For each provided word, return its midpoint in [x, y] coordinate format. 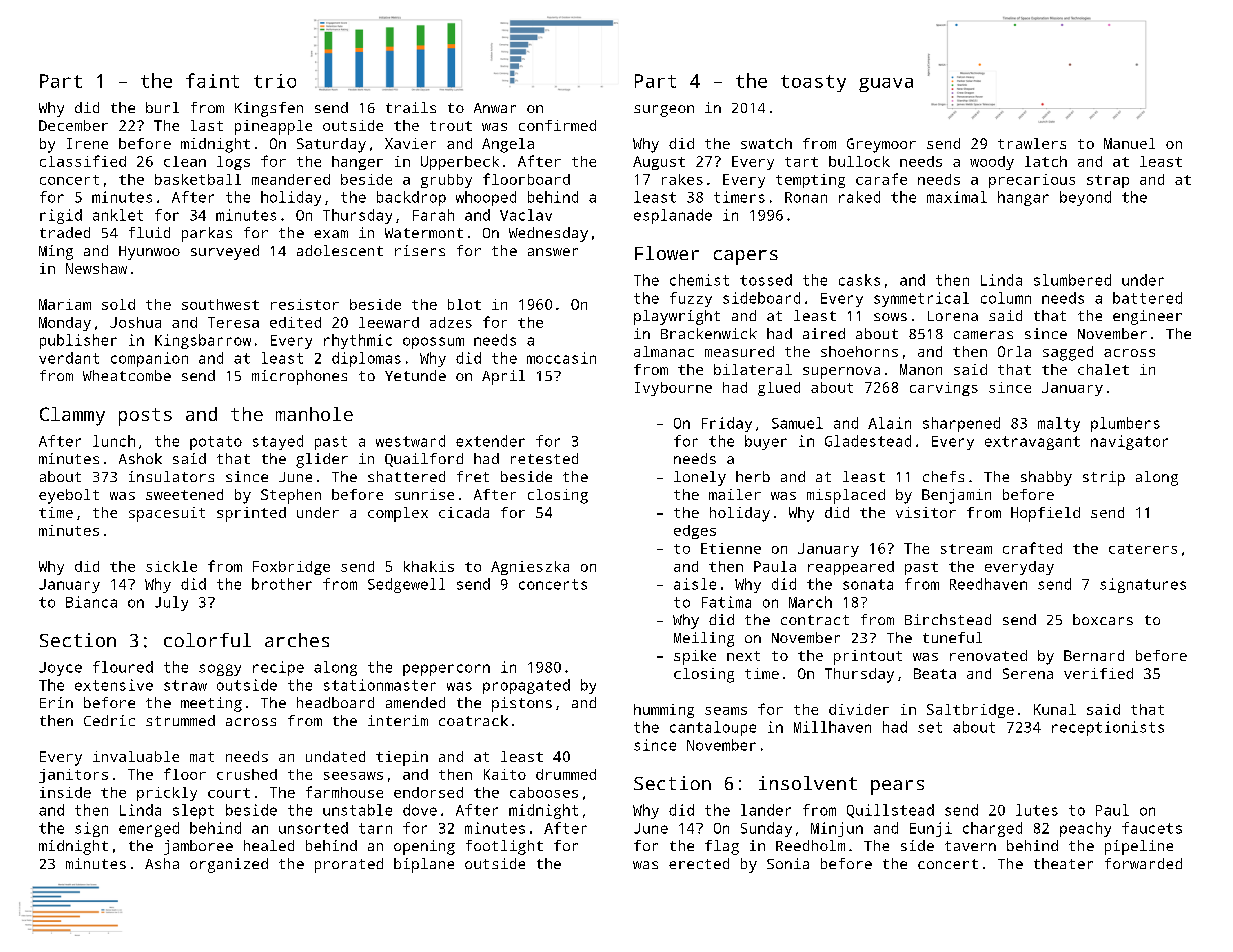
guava [886, 85]
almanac [664, 351]
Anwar [495, 108]
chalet [1103, 369]
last [207, 125]
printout [868, 657]
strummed [180, 720]
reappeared [851, 568]
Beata [935, 673]
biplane [424, 865]
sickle [171, 566]
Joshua [135, 322]
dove [420, 810]
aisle [695, 584]
